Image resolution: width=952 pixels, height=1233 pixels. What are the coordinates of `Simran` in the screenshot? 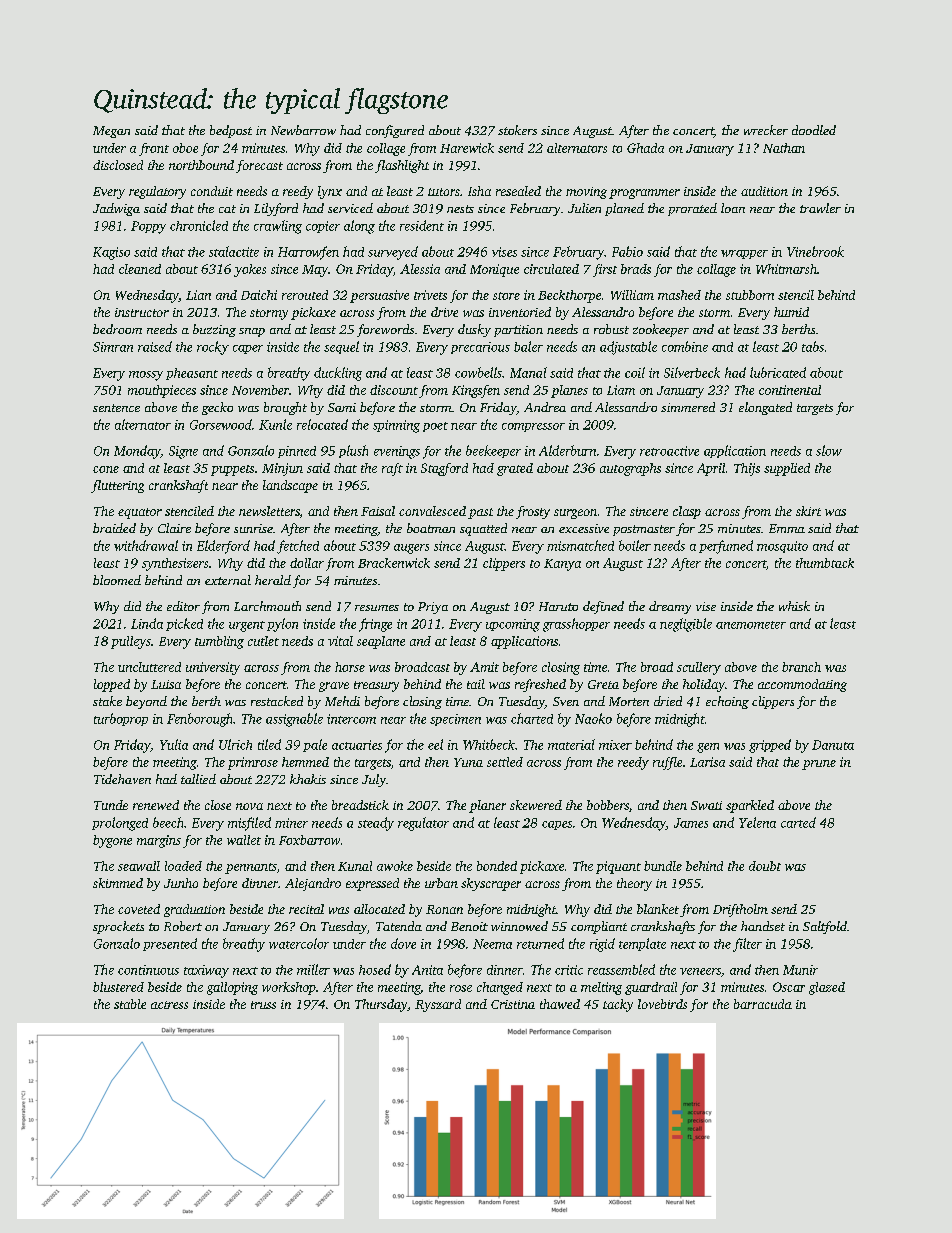 It's located at (113, 347).
